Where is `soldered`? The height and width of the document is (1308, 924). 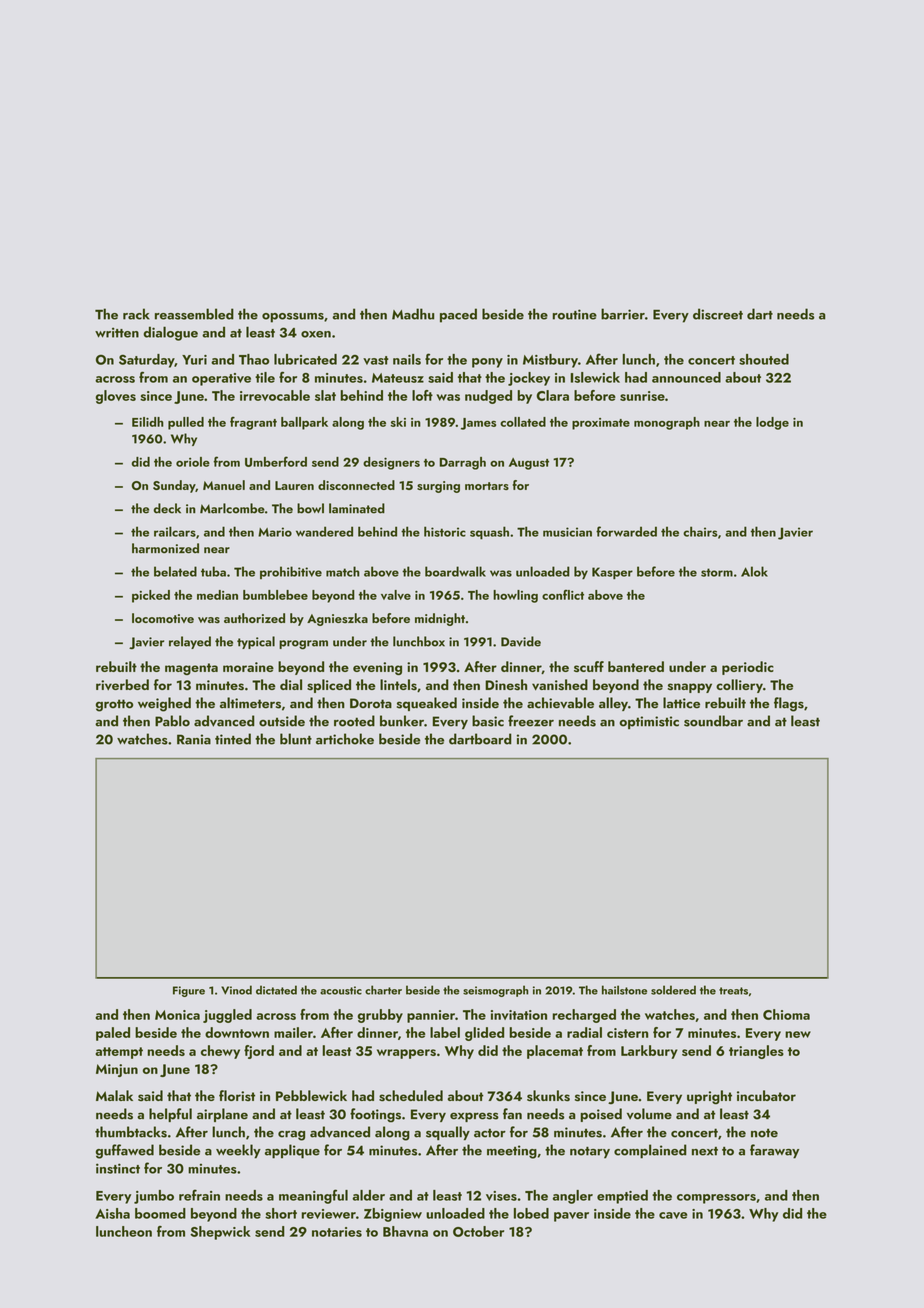 soldered is located at coordinates (673, 990).
